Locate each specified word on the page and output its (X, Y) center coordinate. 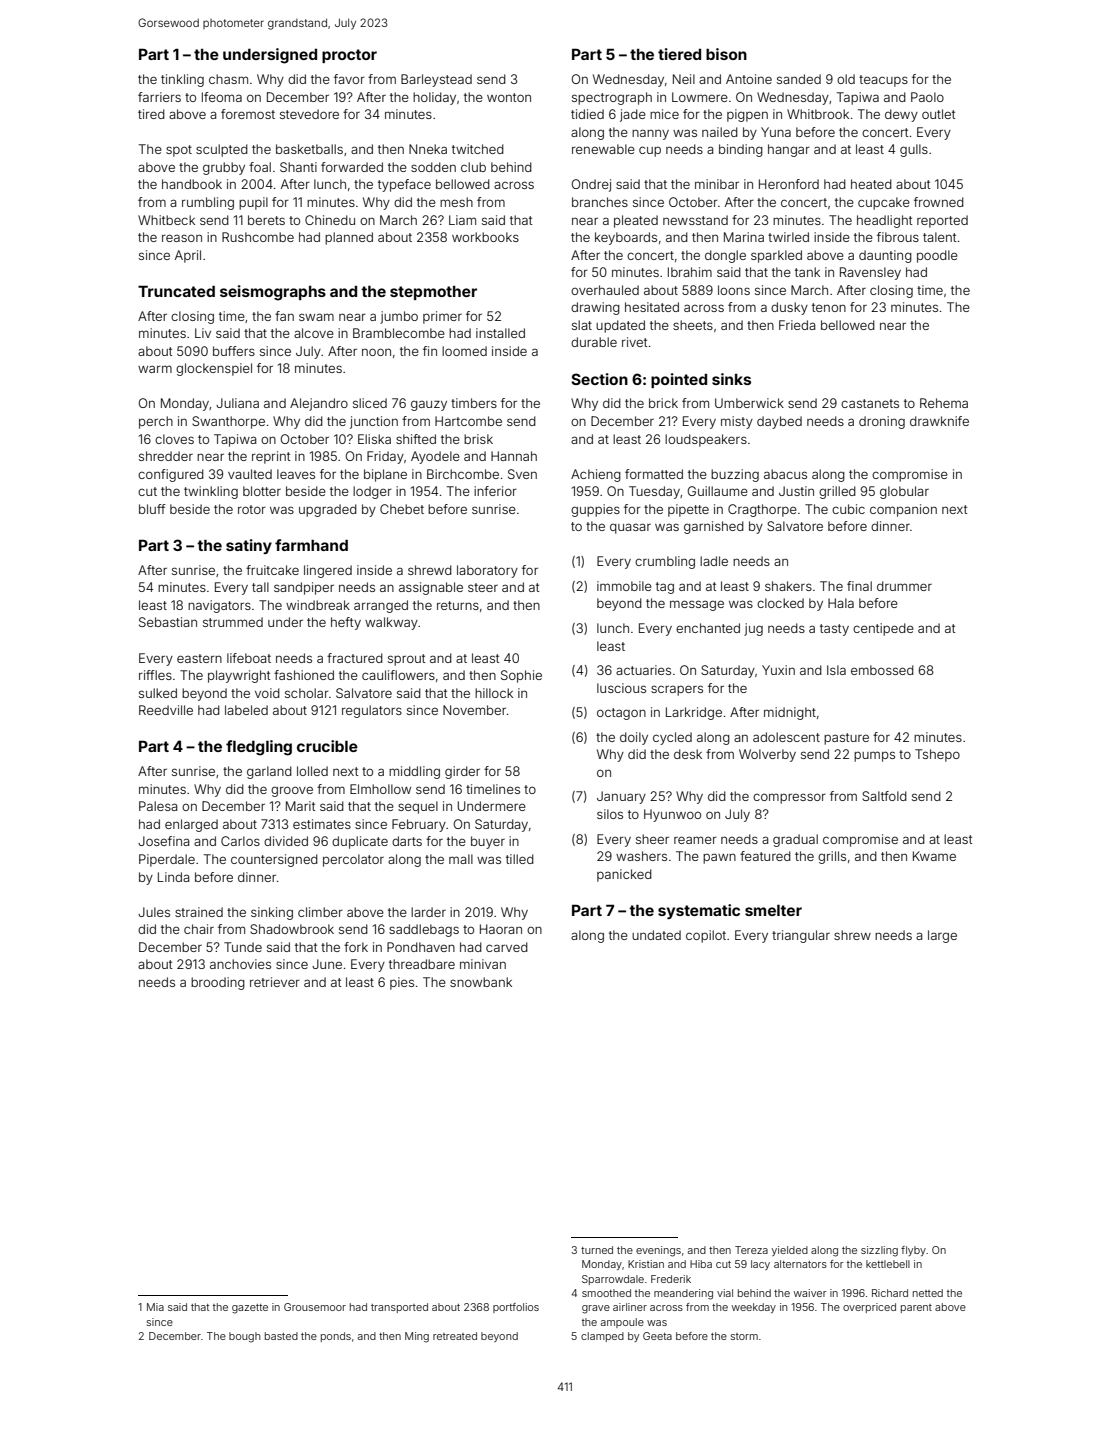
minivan (483, 964)
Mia (155, 1307)
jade (633, 115)
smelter (773, 910)
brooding (218, 983)
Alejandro (319, 404)
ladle (714, 561)
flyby (913, 1251)
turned (597, 1250)
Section (599, 379)
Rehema (944, 403)
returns (458, 605)
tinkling (182, 80)
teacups (883, 81)
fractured (355, 658)
